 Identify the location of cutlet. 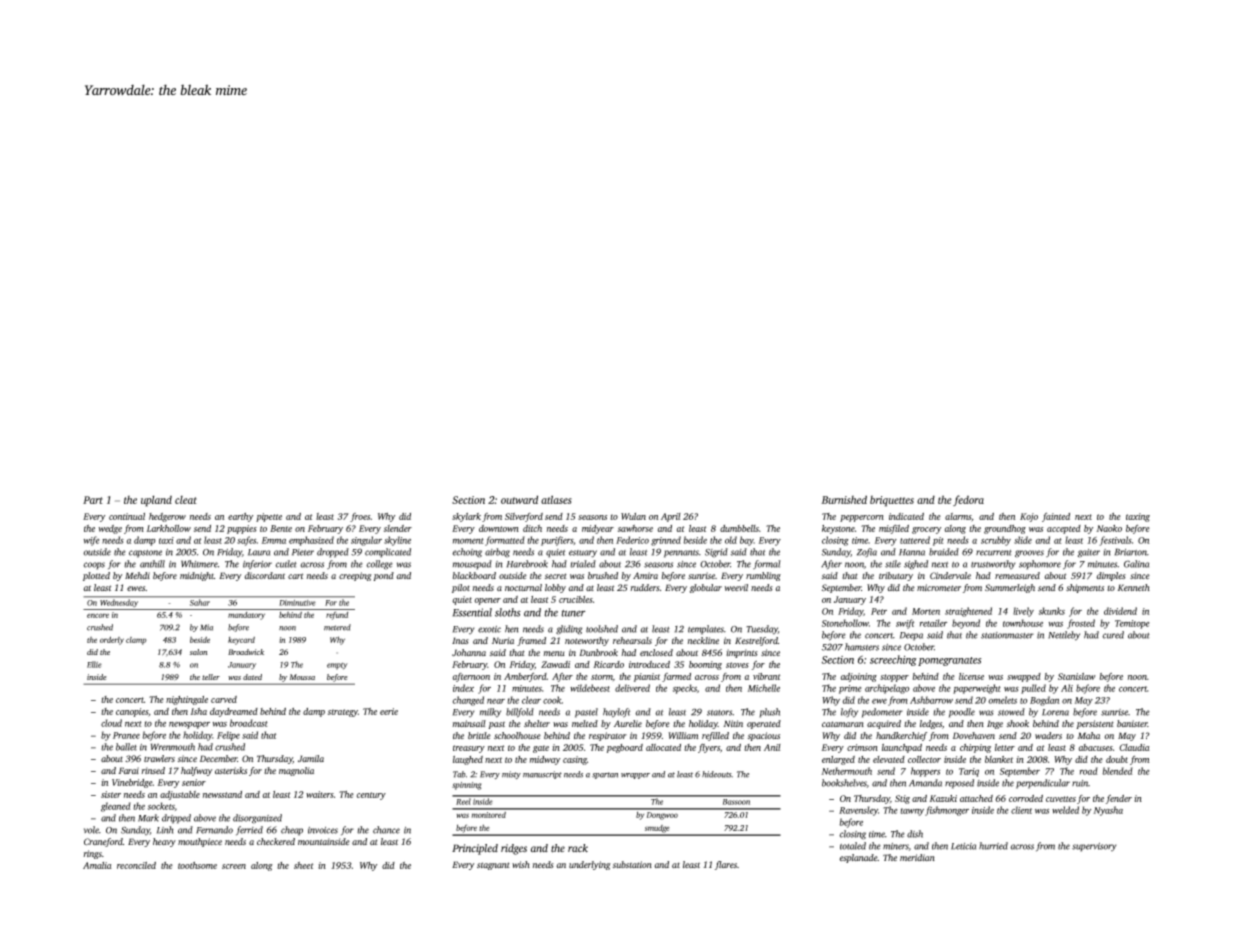
(286, 564).
